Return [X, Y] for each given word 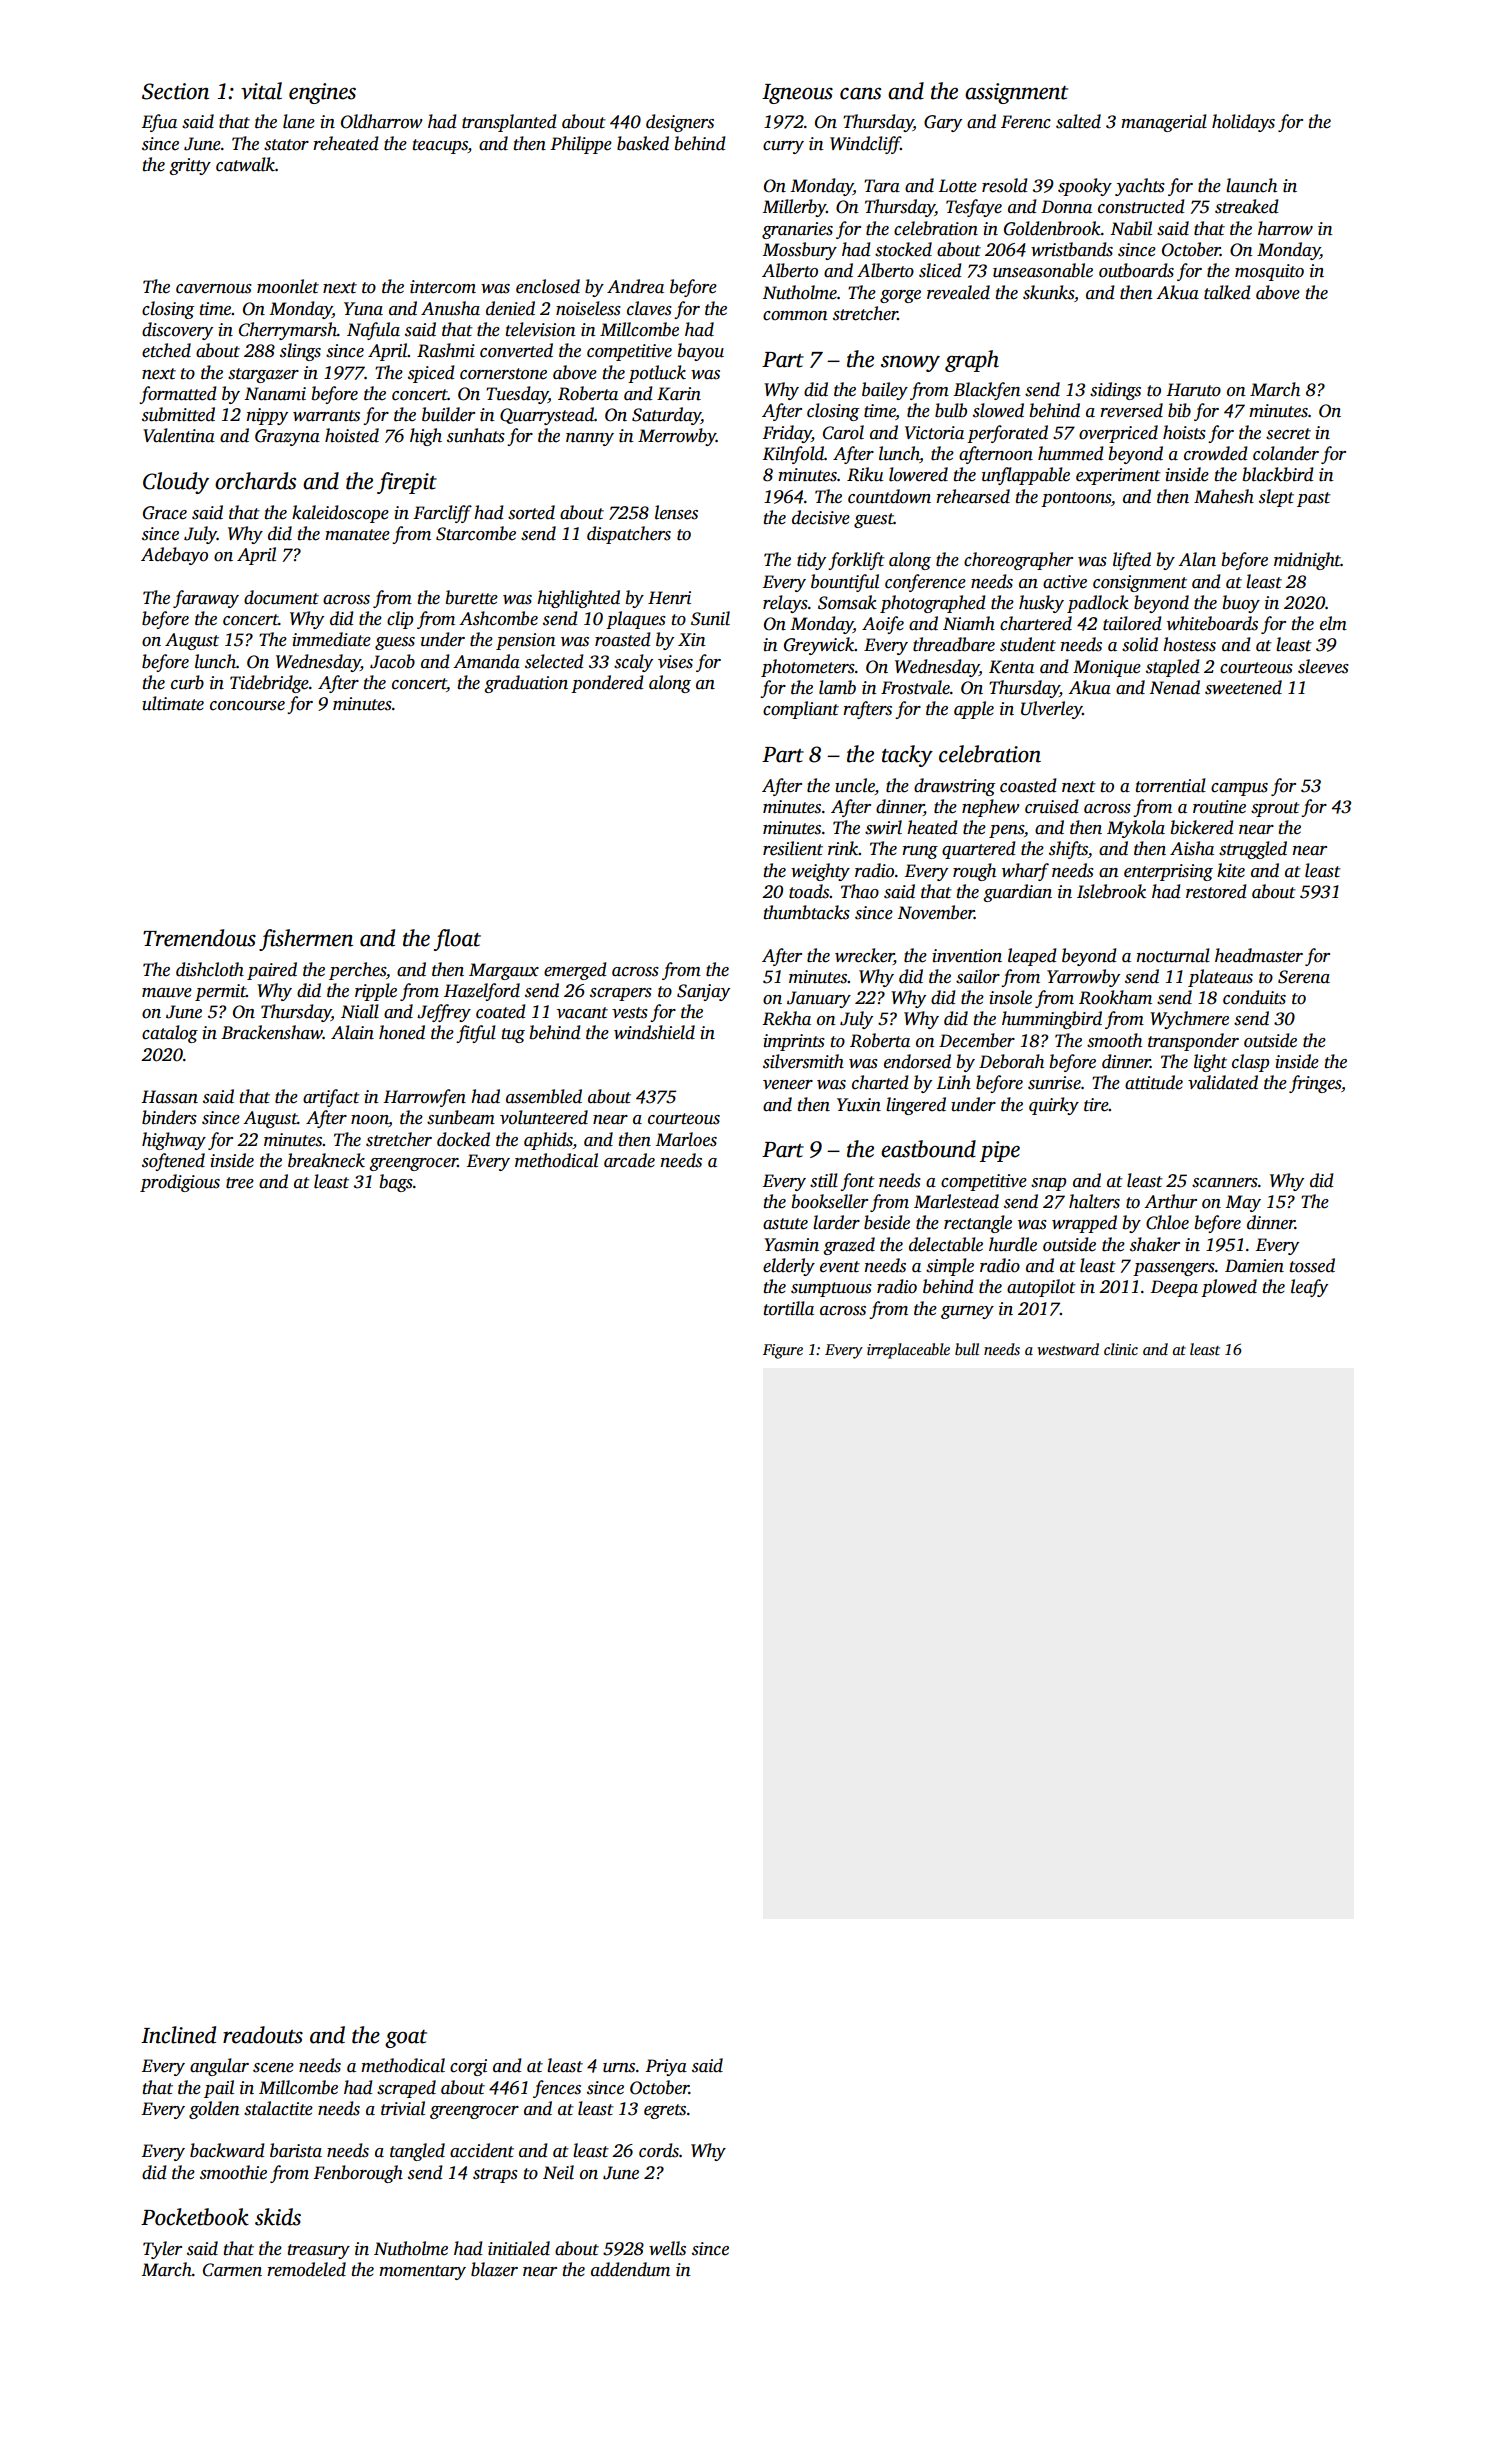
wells [667, 2248]
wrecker [864, 955]
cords [659, 2150]
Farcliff [442, 514]
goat [406, 2039]
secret [1288, 434]
